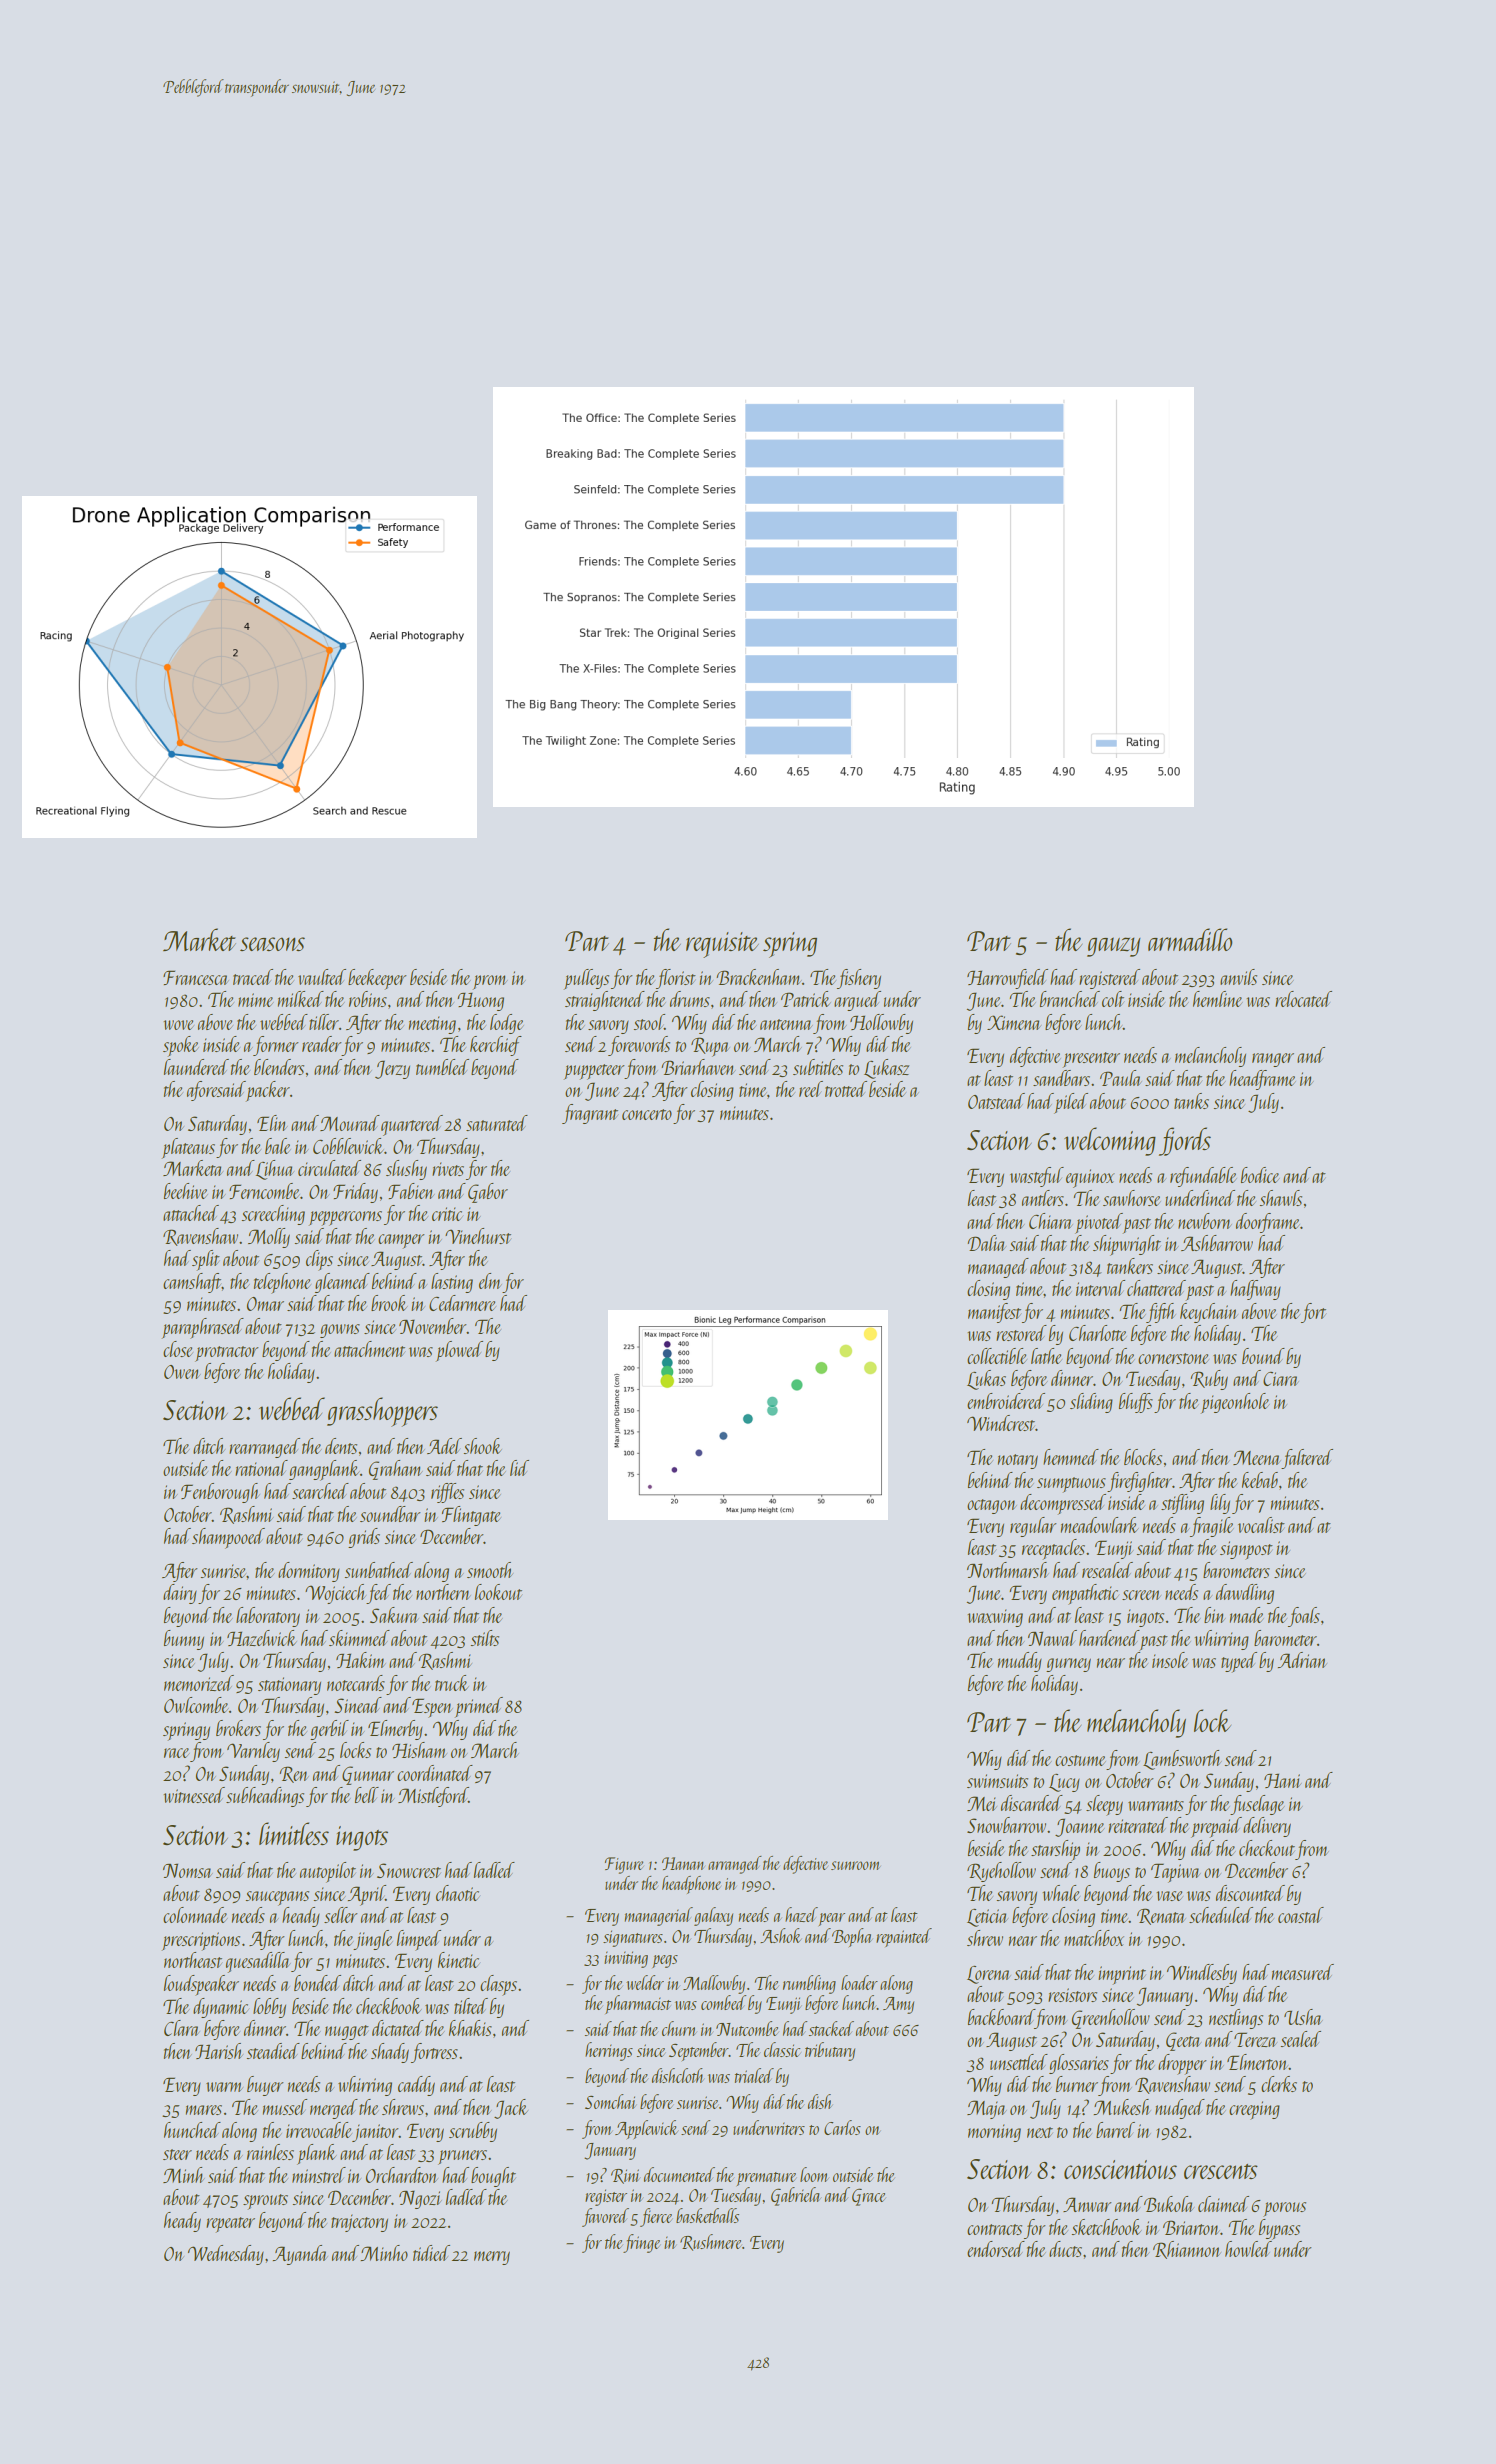 The image size is (1496, 2464). I want to click on requisite, so click(722, 945).
